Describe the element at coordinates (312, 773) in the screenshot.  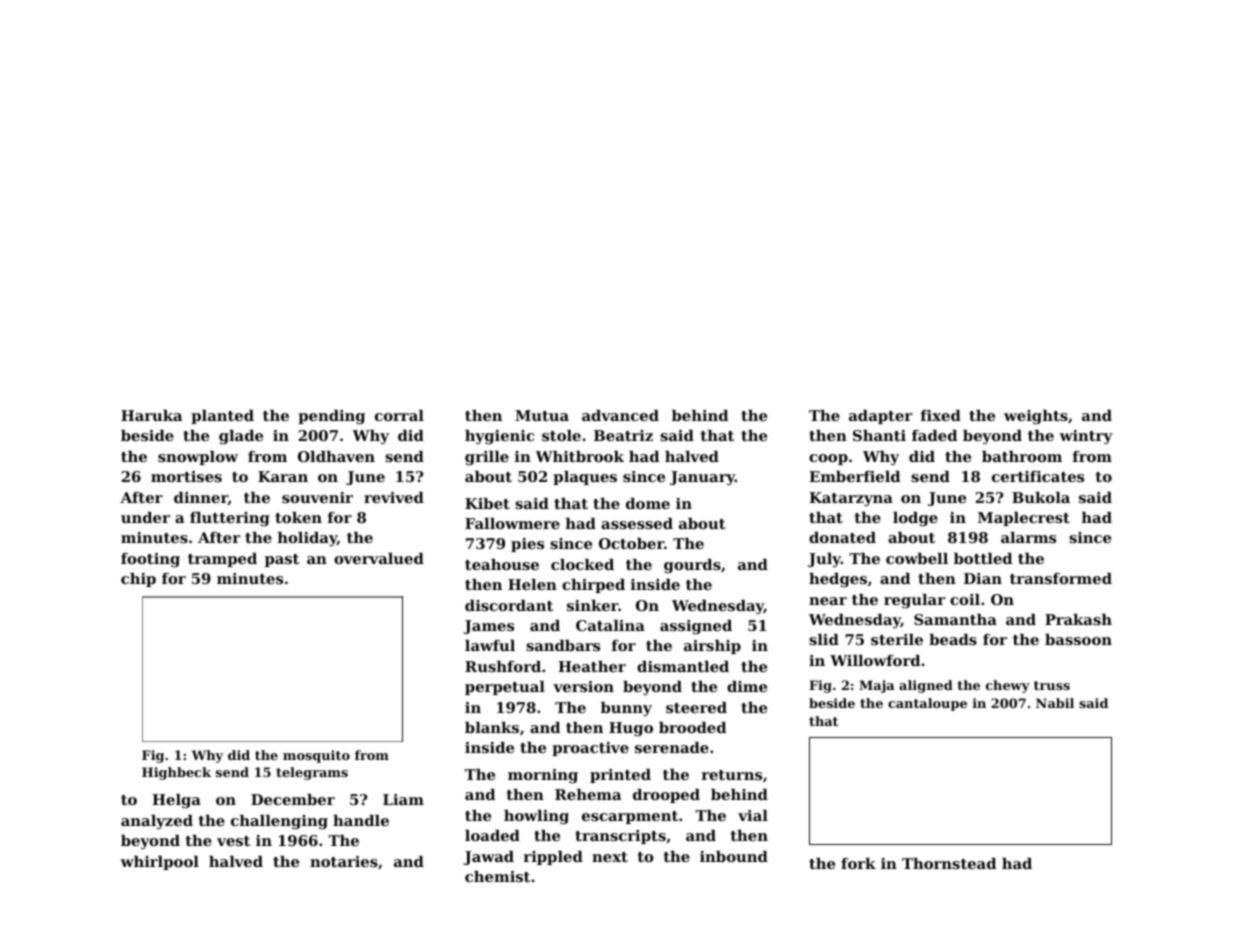
I see `telegrams` at that location.
